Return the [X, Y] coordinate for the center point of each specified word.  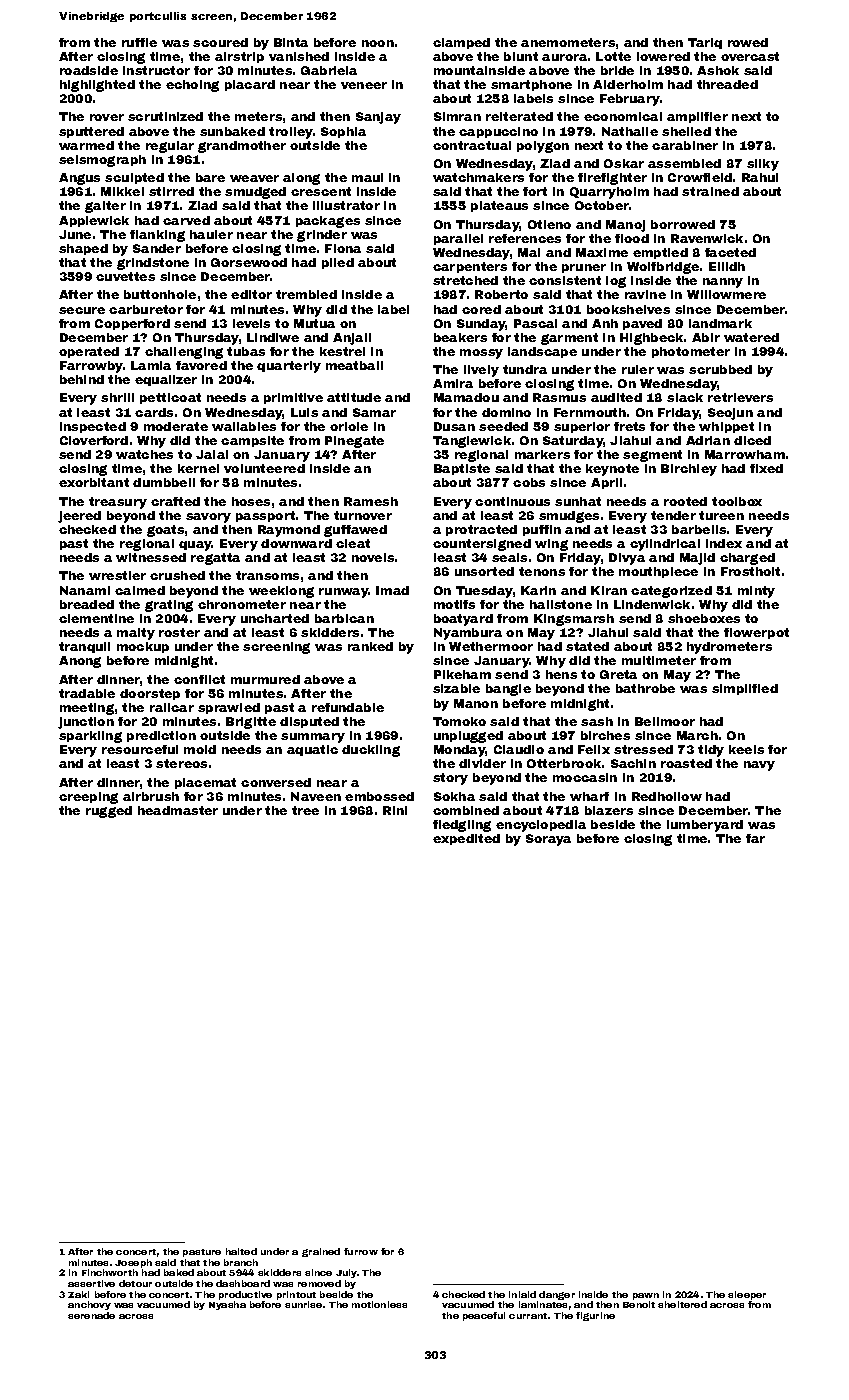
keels [746, 749]
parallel [458, 239]
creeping [88, 798]
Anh [605, 323]
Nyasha [227, 1305]
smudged [255, 193]
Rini [395, 810]
